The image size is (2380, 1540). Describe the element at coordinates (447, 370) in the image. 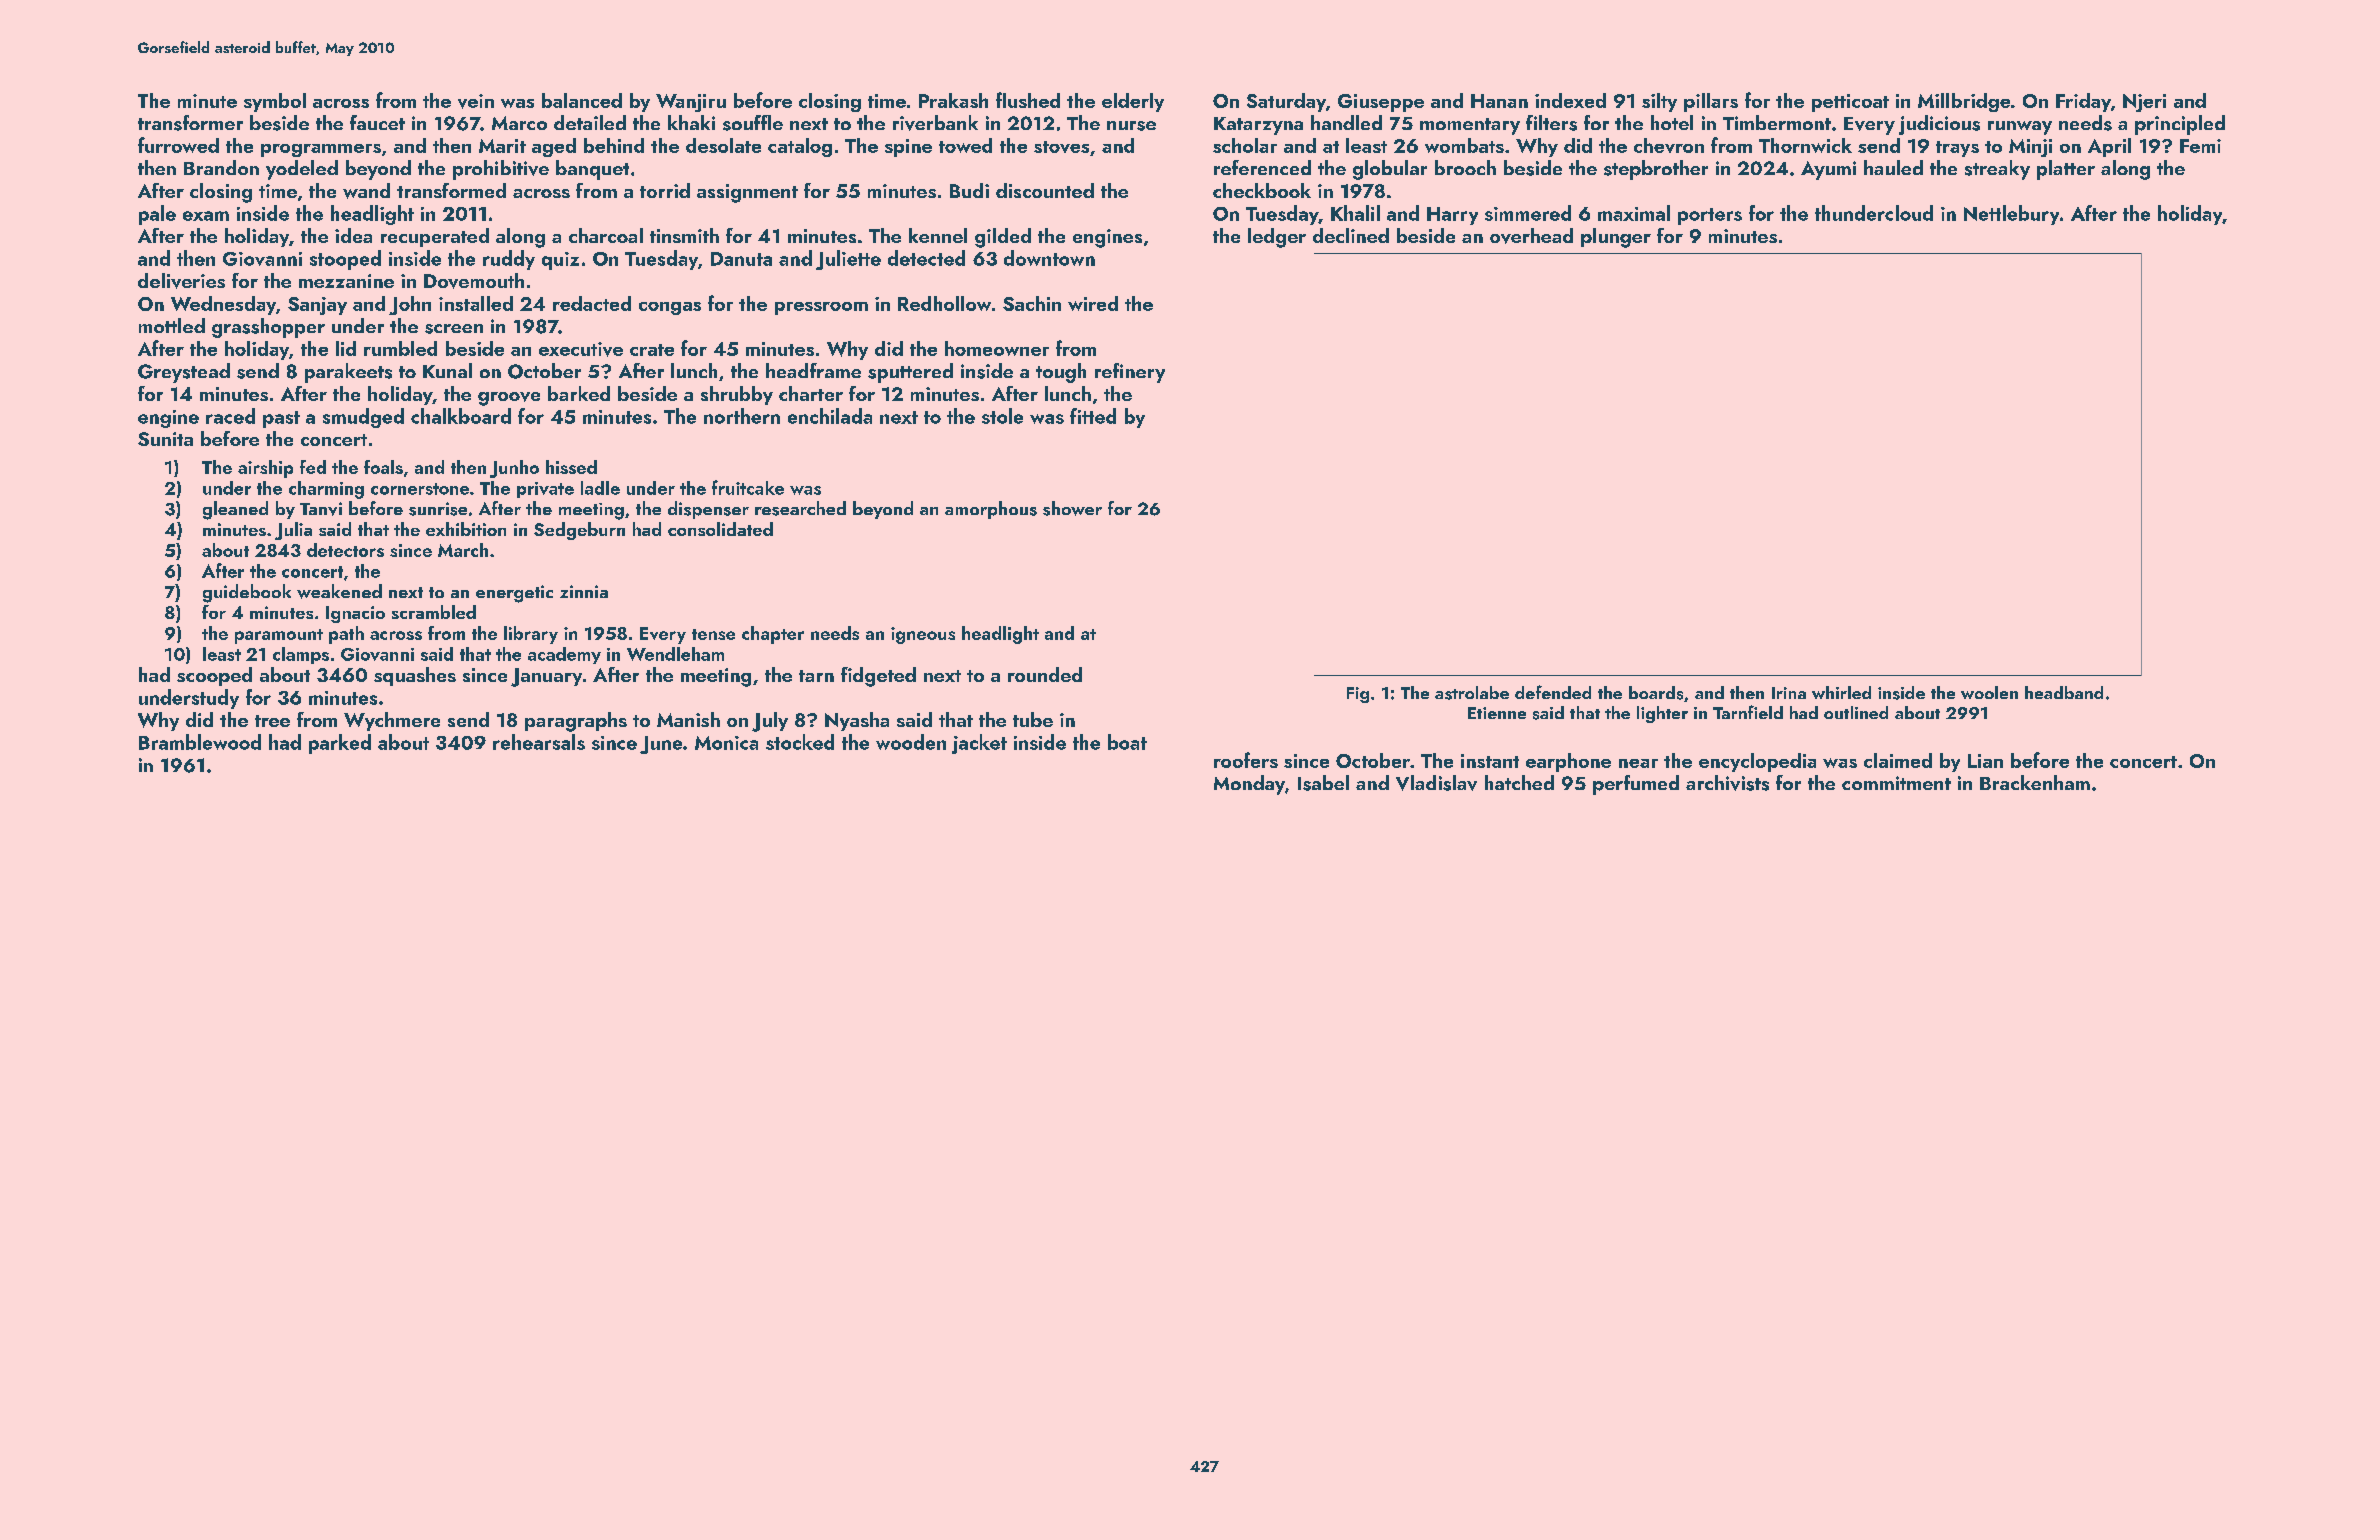

I see `Kunal` at that location.
